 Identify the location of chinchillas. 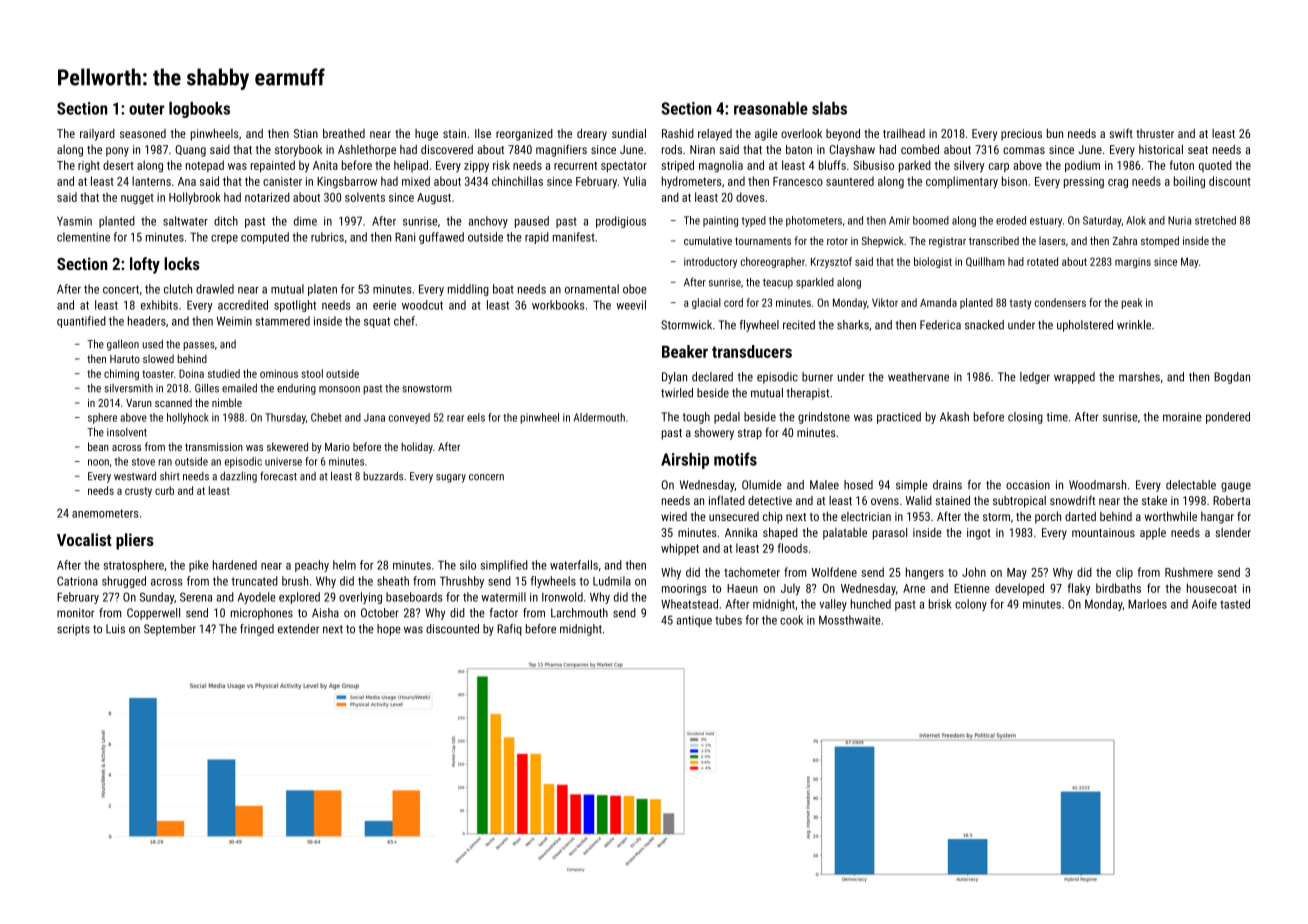
(517, 181).
